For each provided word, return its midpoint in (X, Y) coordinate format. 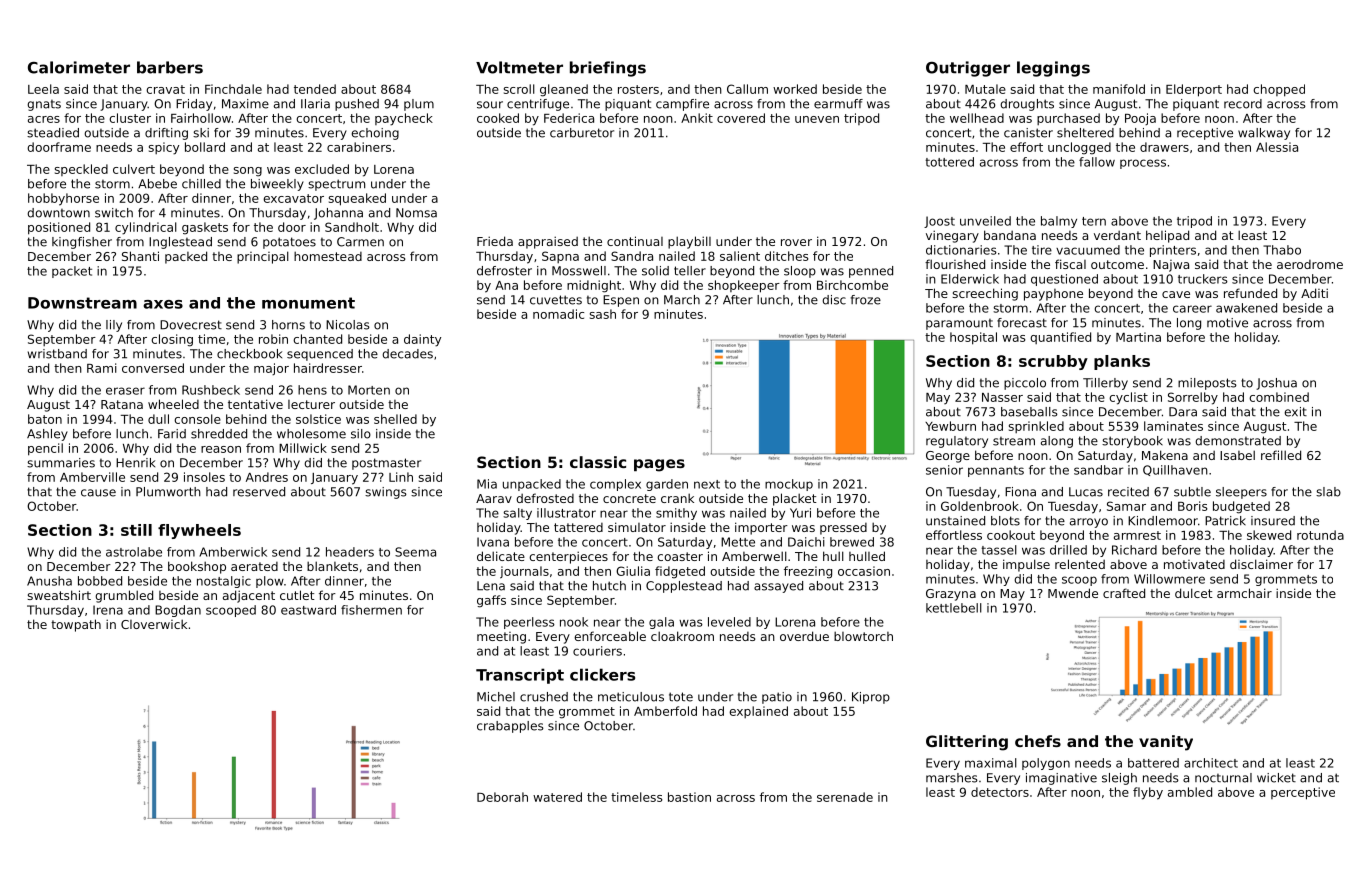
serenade (845, 797)
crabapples (510, 727)
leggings (1053, 69)
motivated (1194, 564)
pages (659, 465)
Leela (43, 89)
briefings (608, 69)
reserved (259, 492)
